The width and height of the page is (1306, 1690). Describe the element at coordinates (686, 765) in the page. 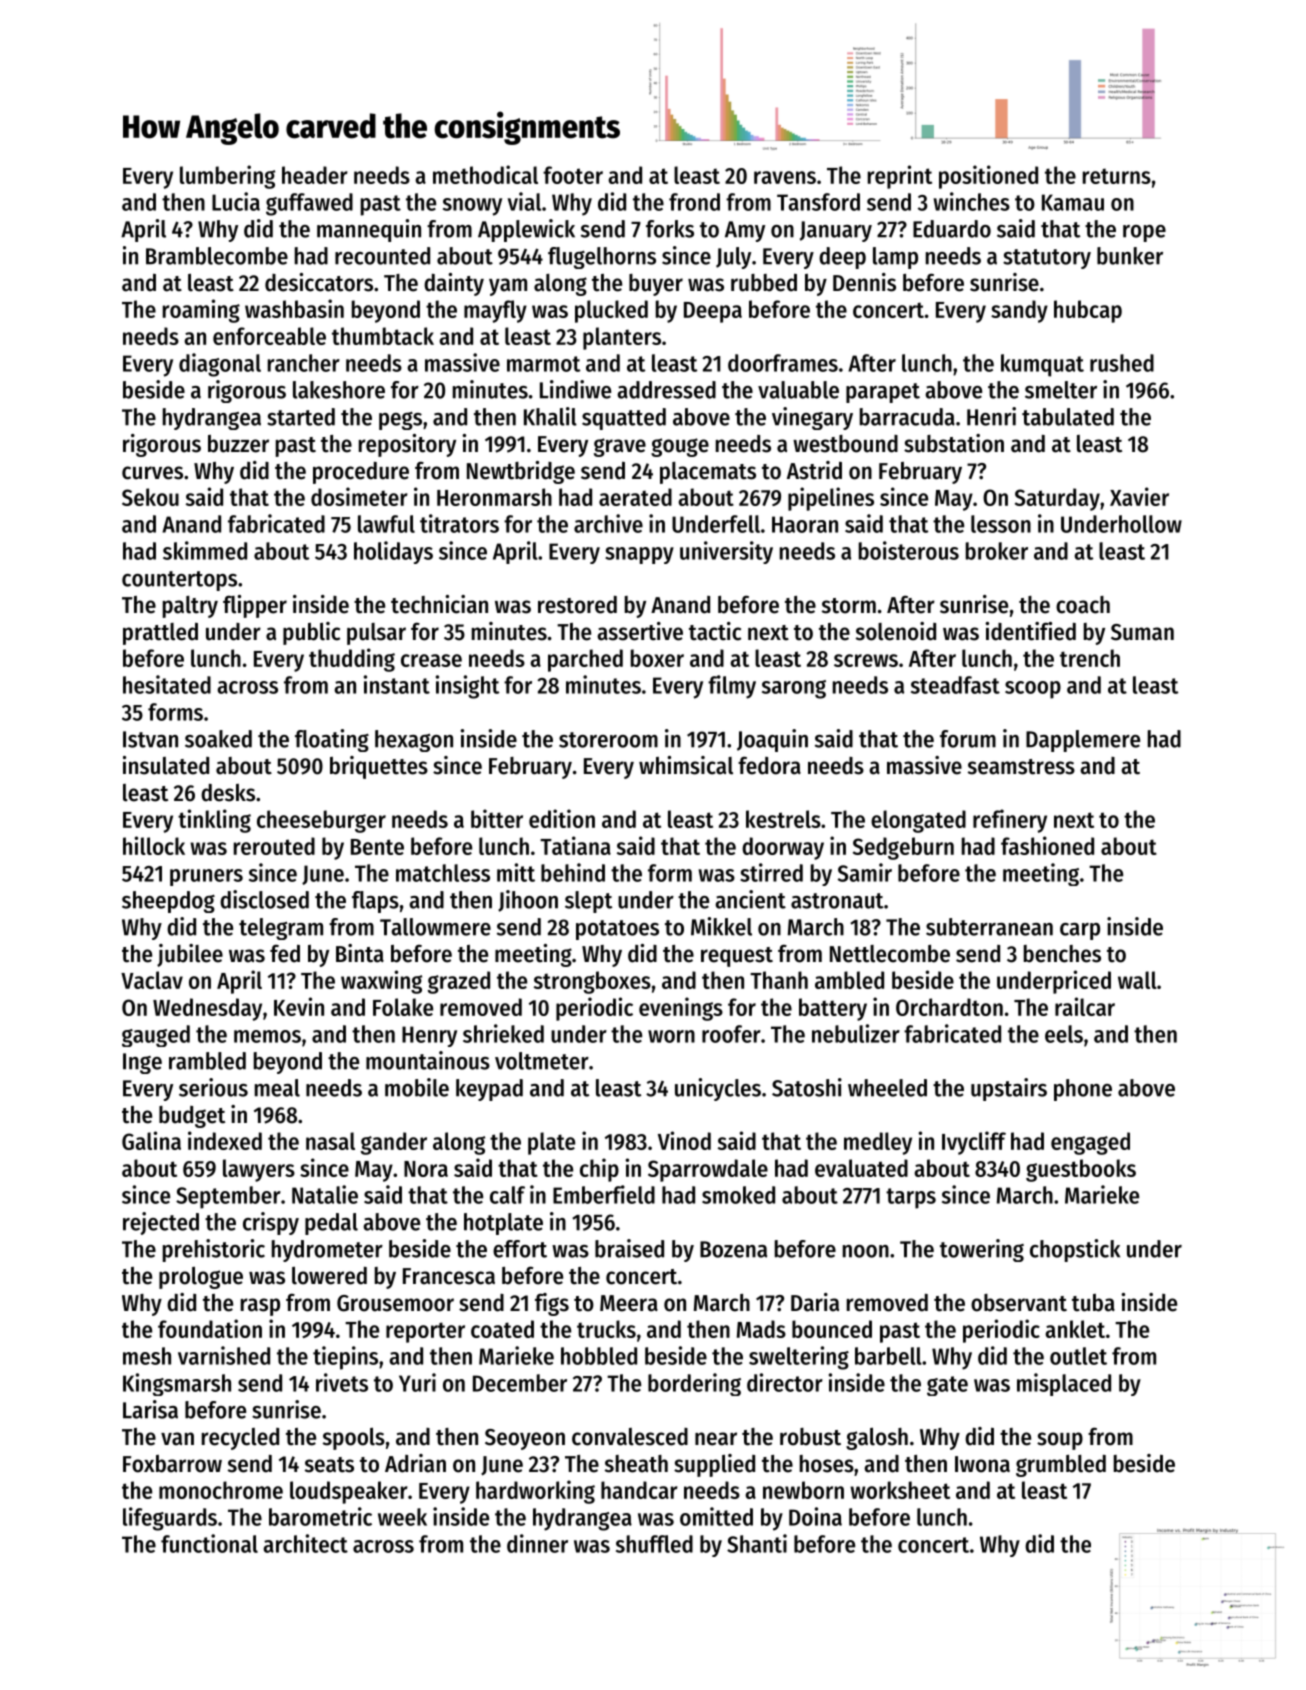

I see `whimsical` at that location.
